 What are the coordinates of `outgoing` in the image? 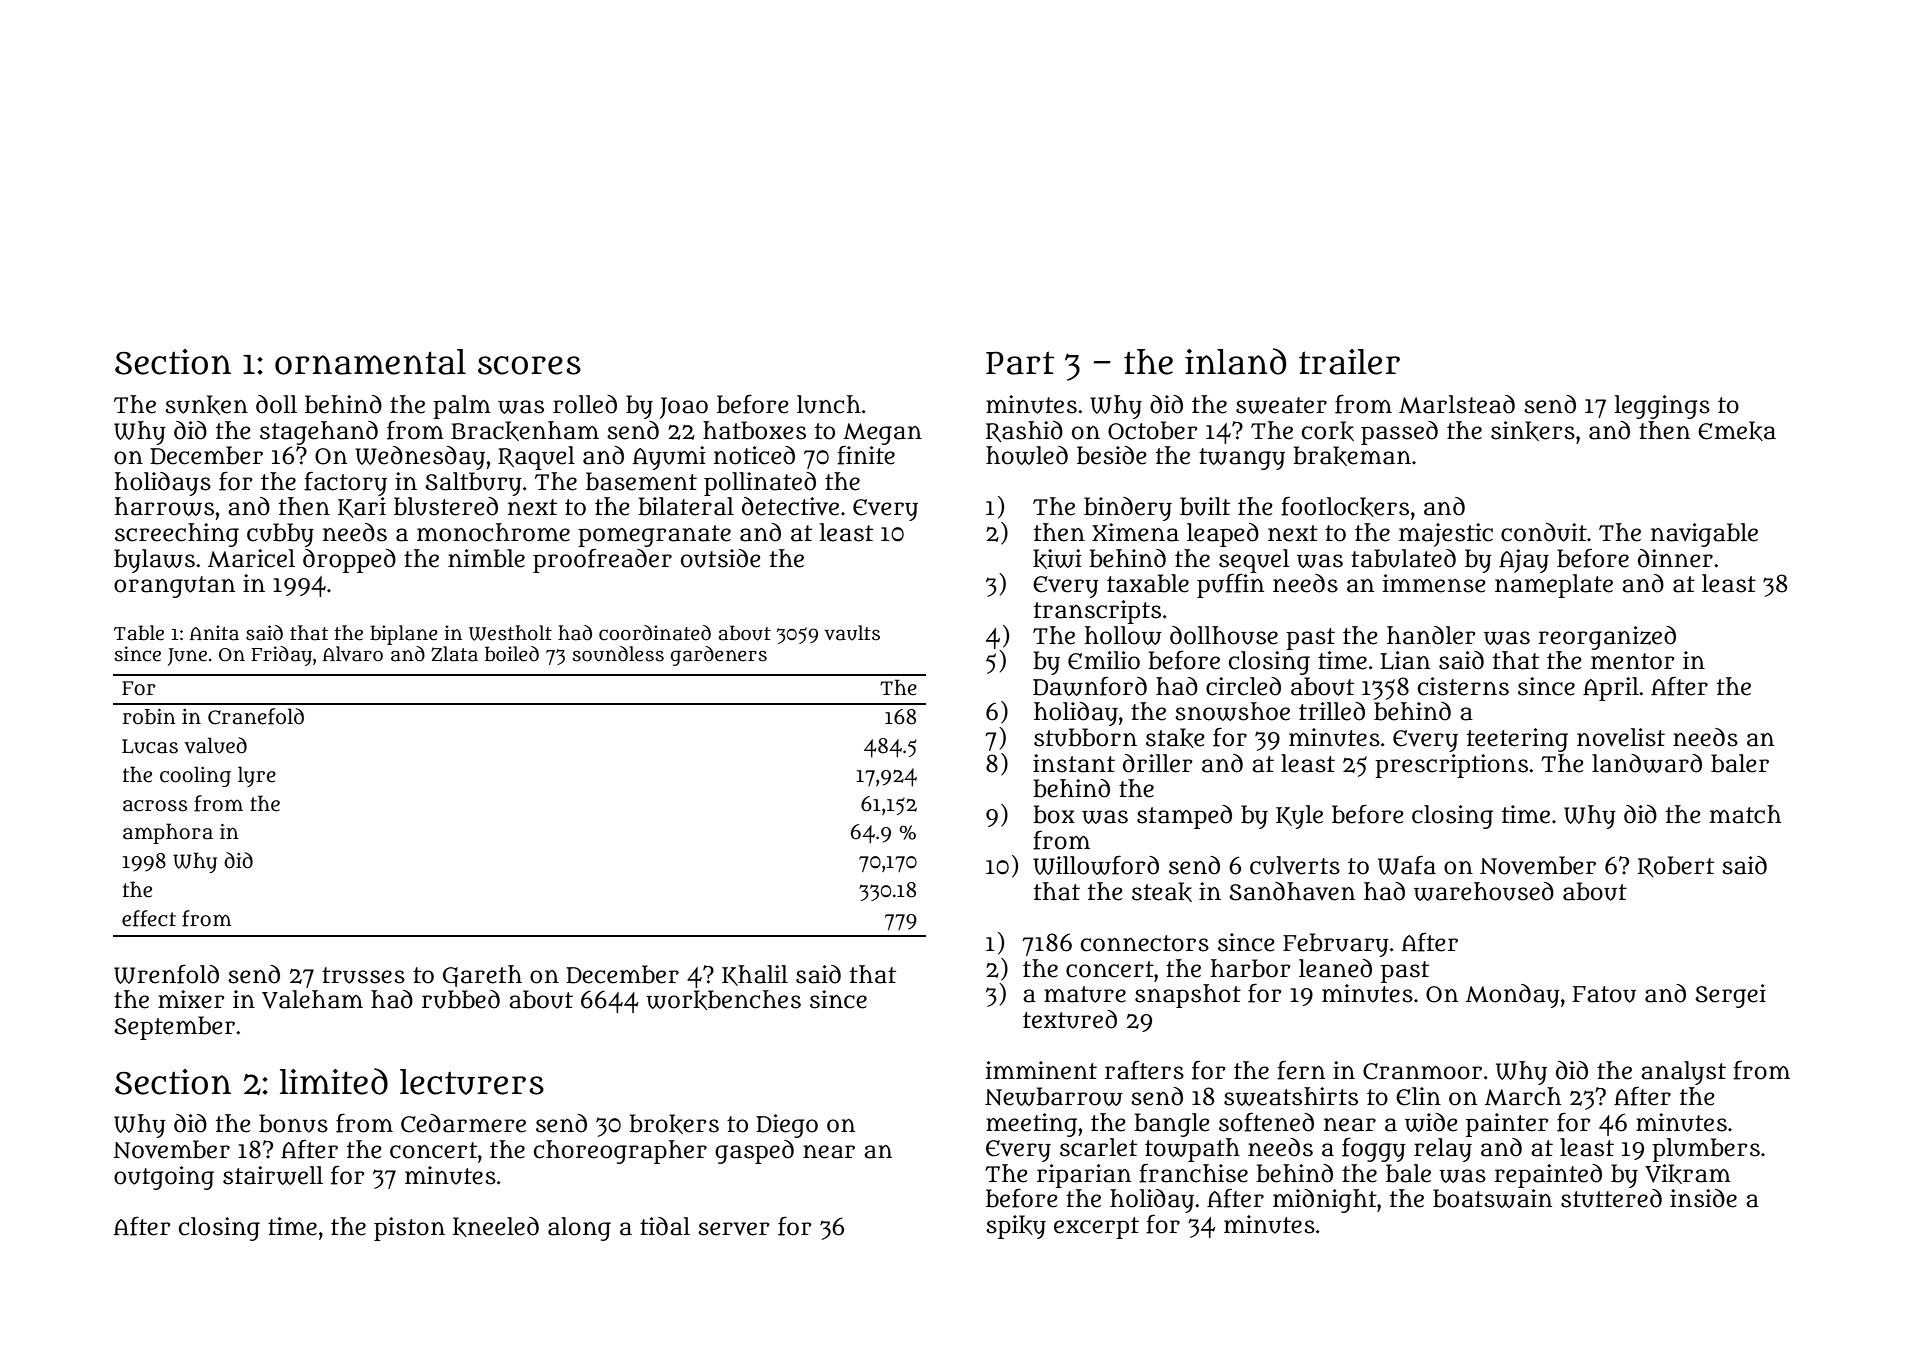 It's located at (164, 1178).
